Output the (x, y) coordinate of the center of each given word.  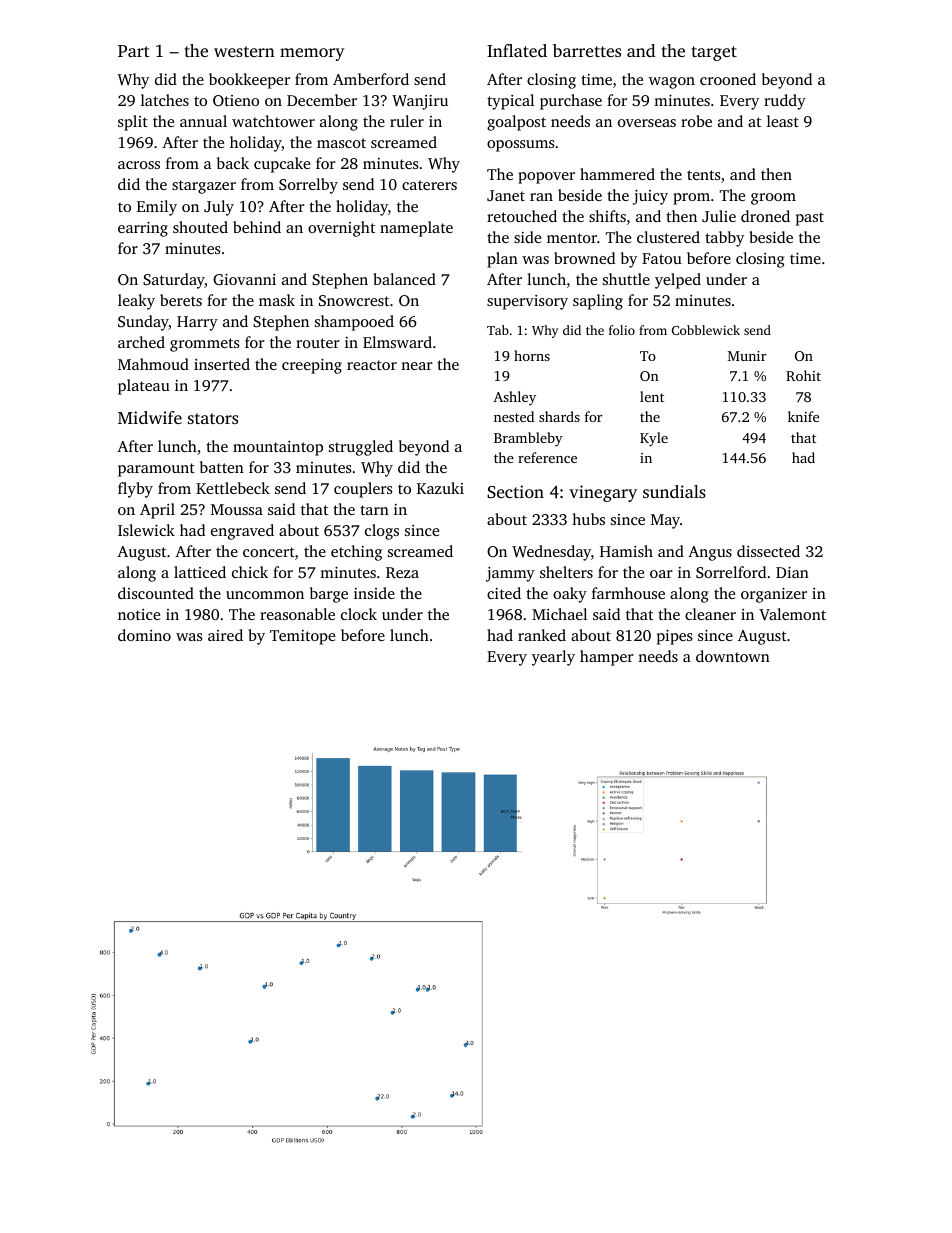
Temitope (302, 637)
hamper (607, 658)
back (233, 163)
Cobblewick (706, 330)
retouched (522, 216)
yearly (553, 658)
